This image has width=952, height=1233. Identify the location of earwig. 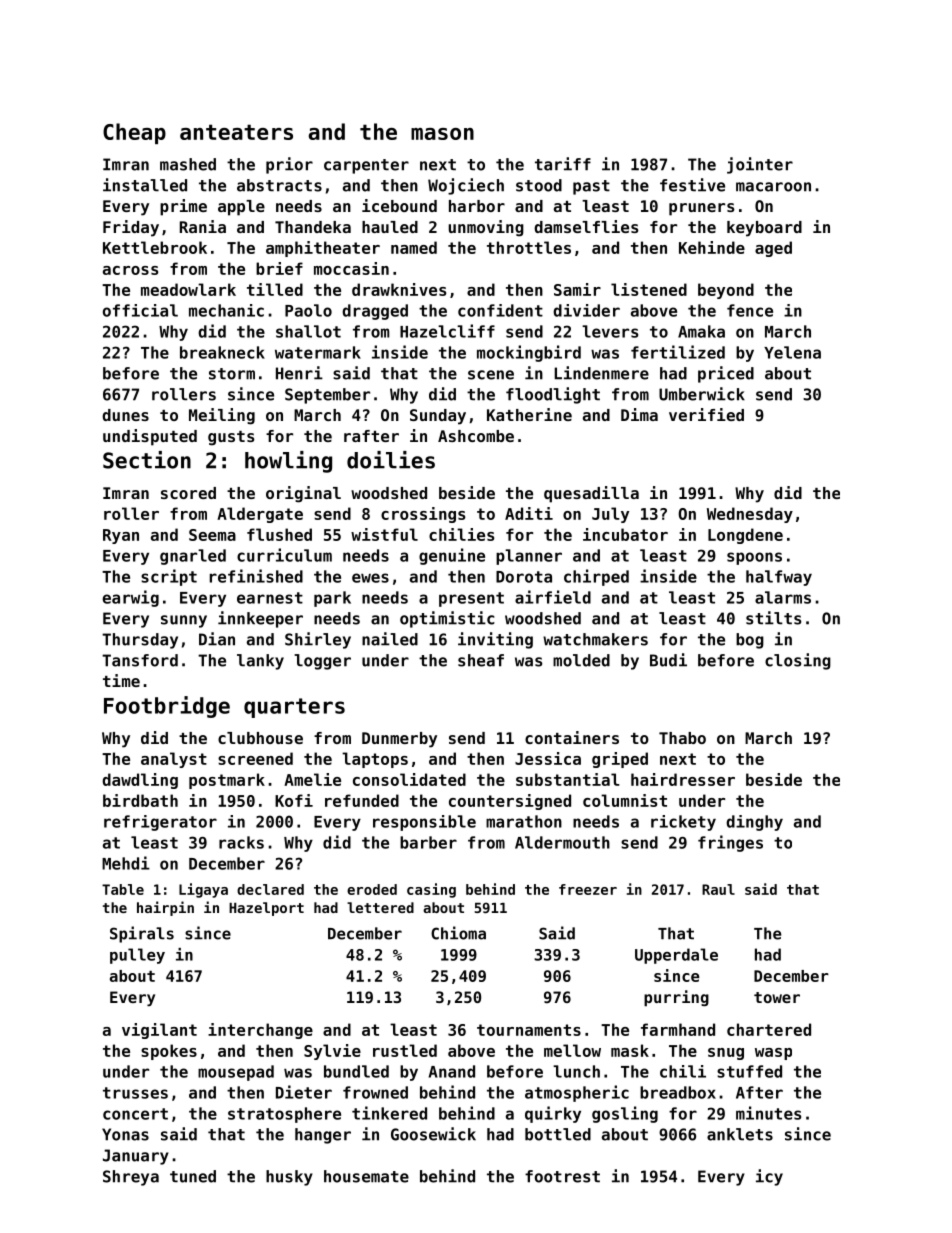
(130, 598).
